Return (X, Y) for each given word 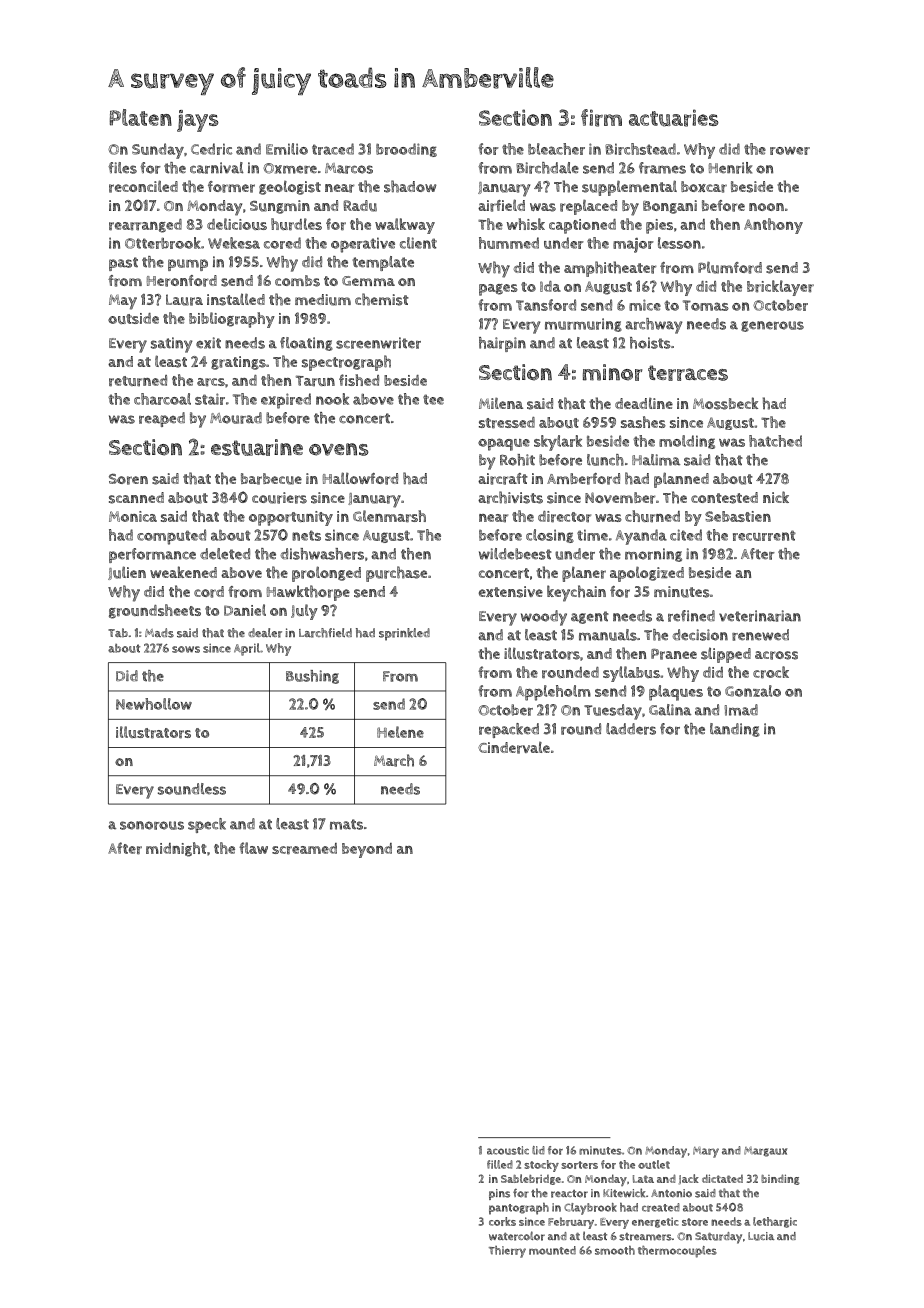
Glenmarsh (389, 516)
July (304, 612)
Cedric (211, 149)
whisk (526, 224)
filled (500, 1164)
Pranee (674, 654)
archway (654, 326)
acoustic (508, 1150)
